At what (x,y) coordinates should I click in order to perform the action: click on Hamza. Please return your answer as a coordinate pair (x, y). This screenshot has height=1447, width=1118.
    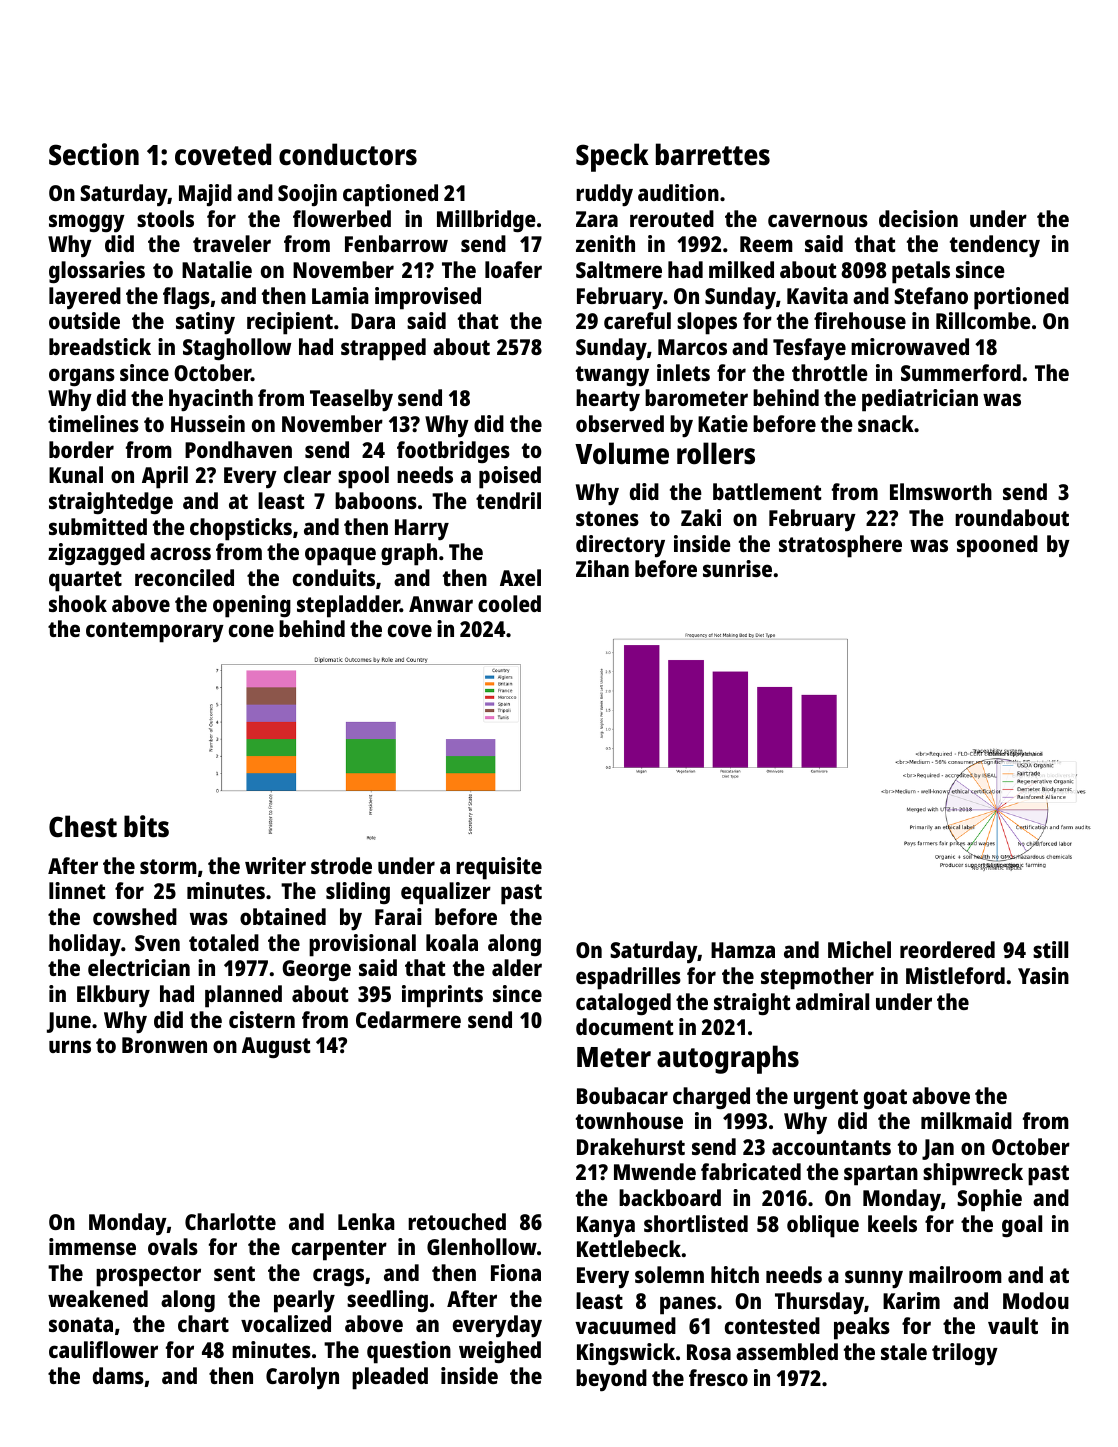
    Looking at the image, I should click on (743, 950).
